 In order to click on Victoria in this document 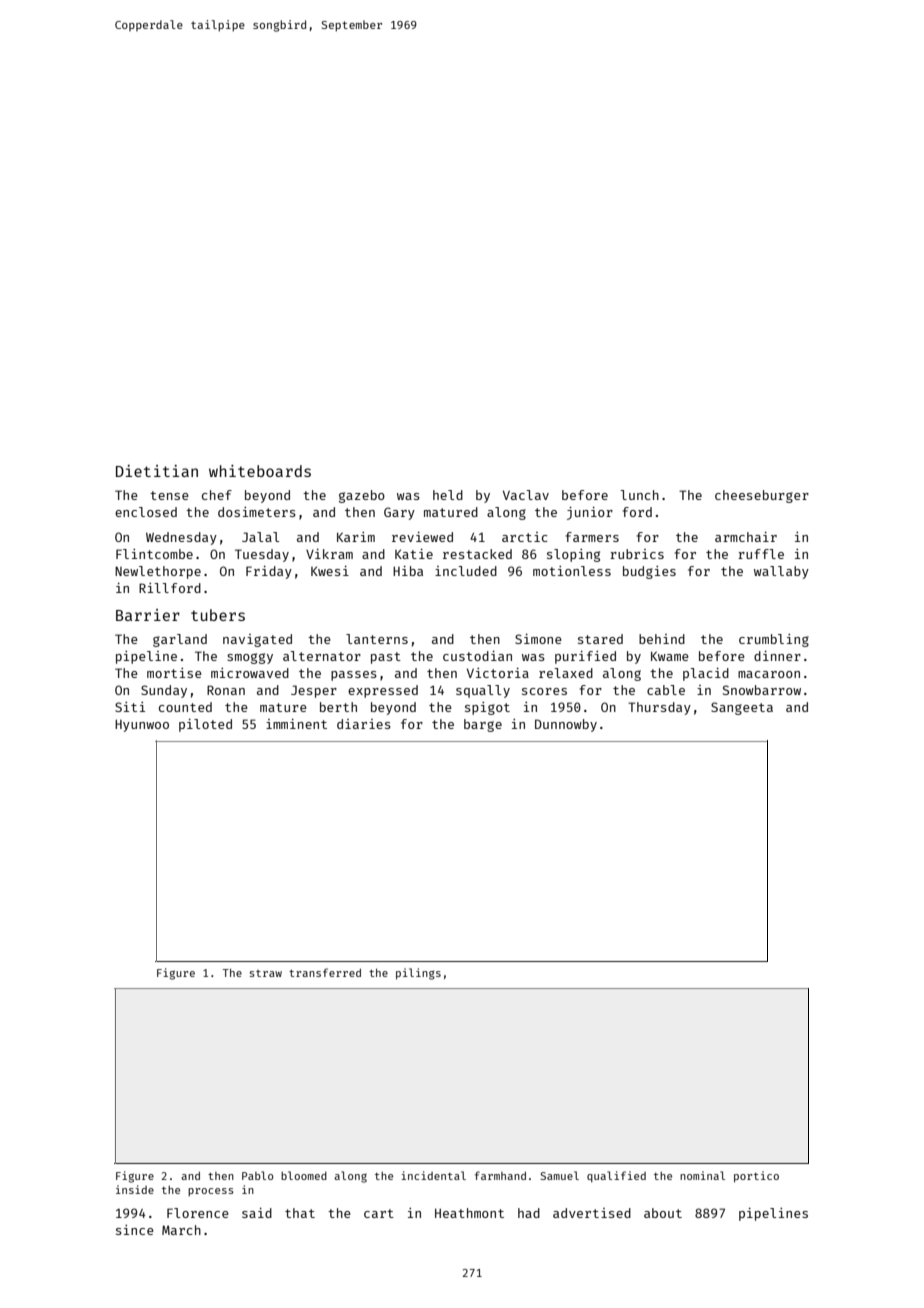, I will do `click(498, 673)`.
